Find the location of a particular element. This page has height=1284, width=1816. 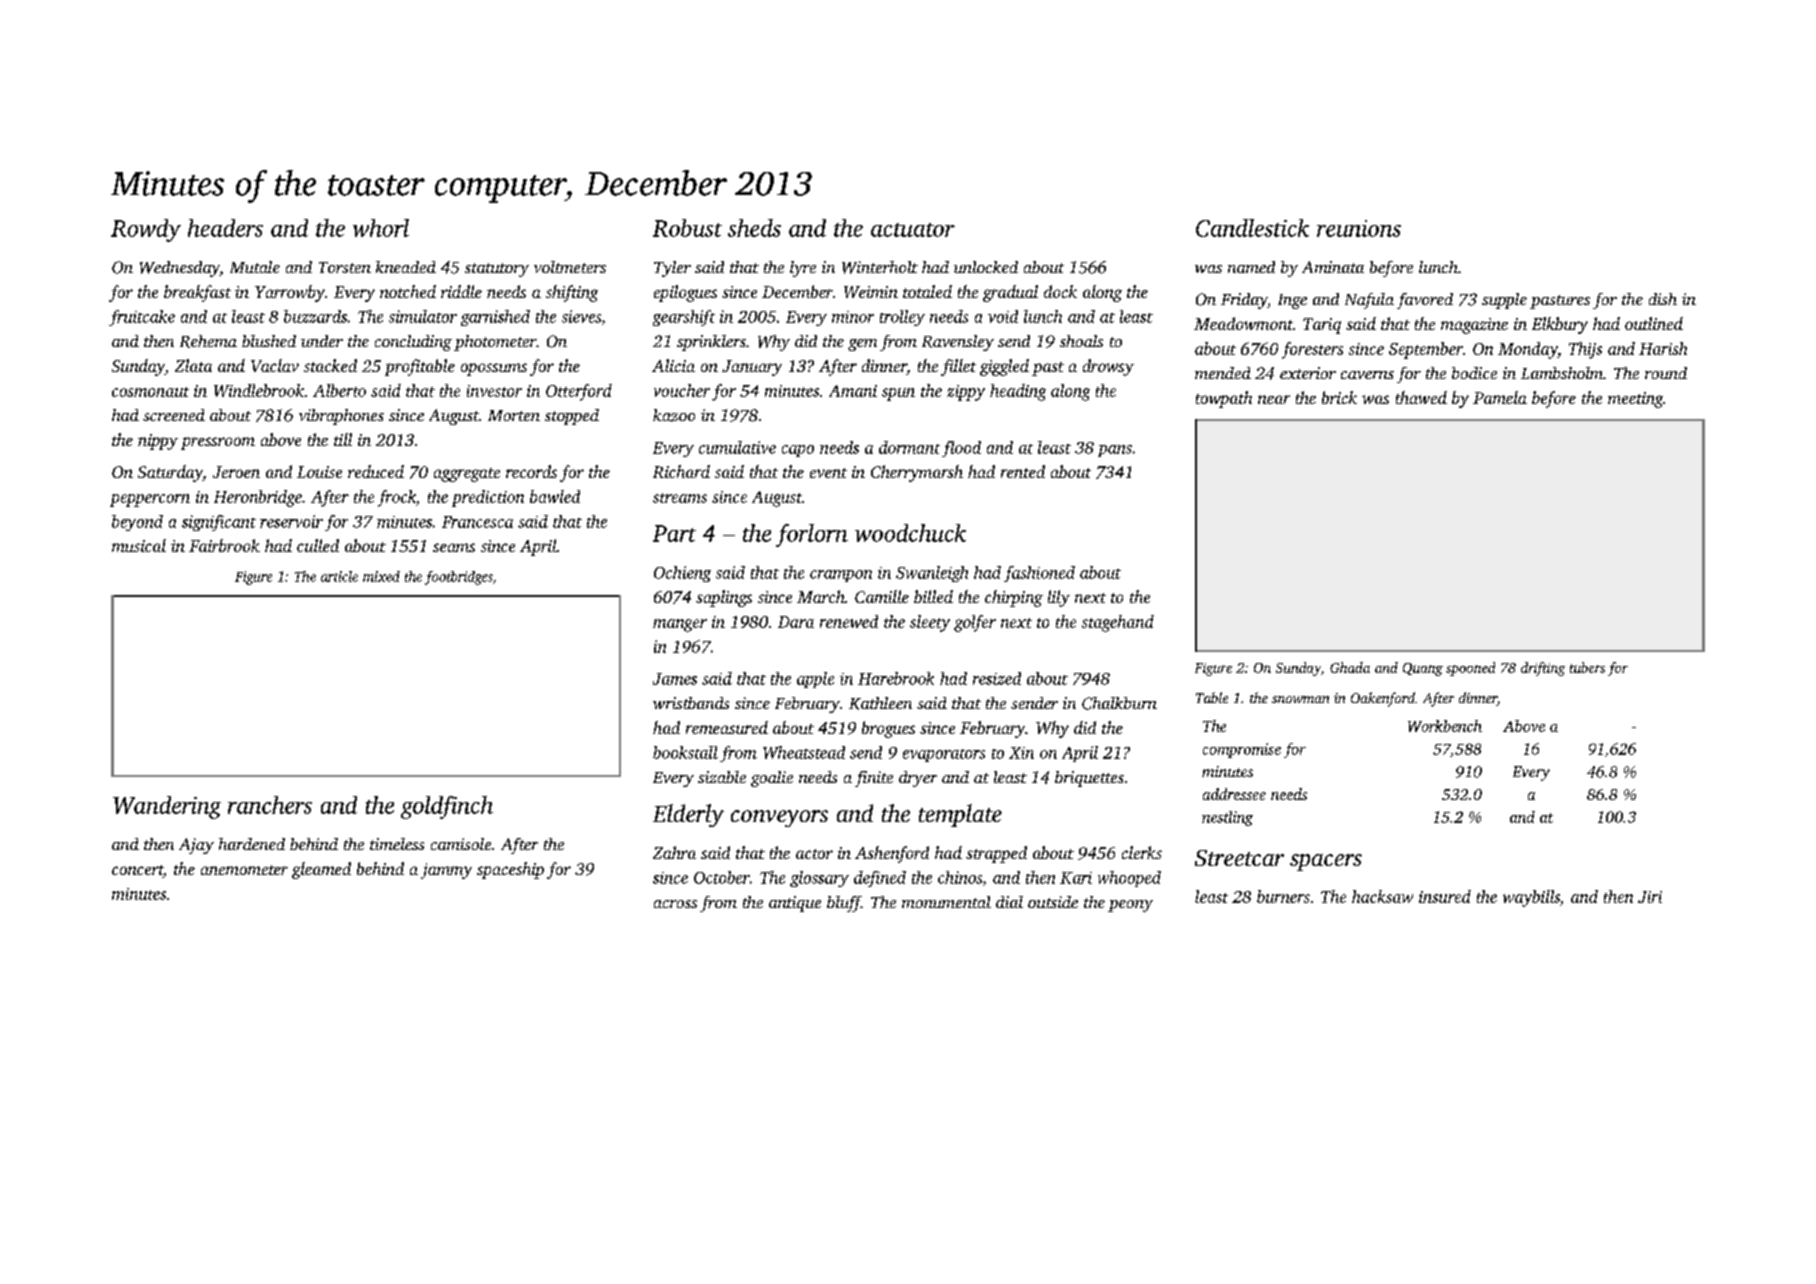

waybills is located at coordinates (1531, 898).
